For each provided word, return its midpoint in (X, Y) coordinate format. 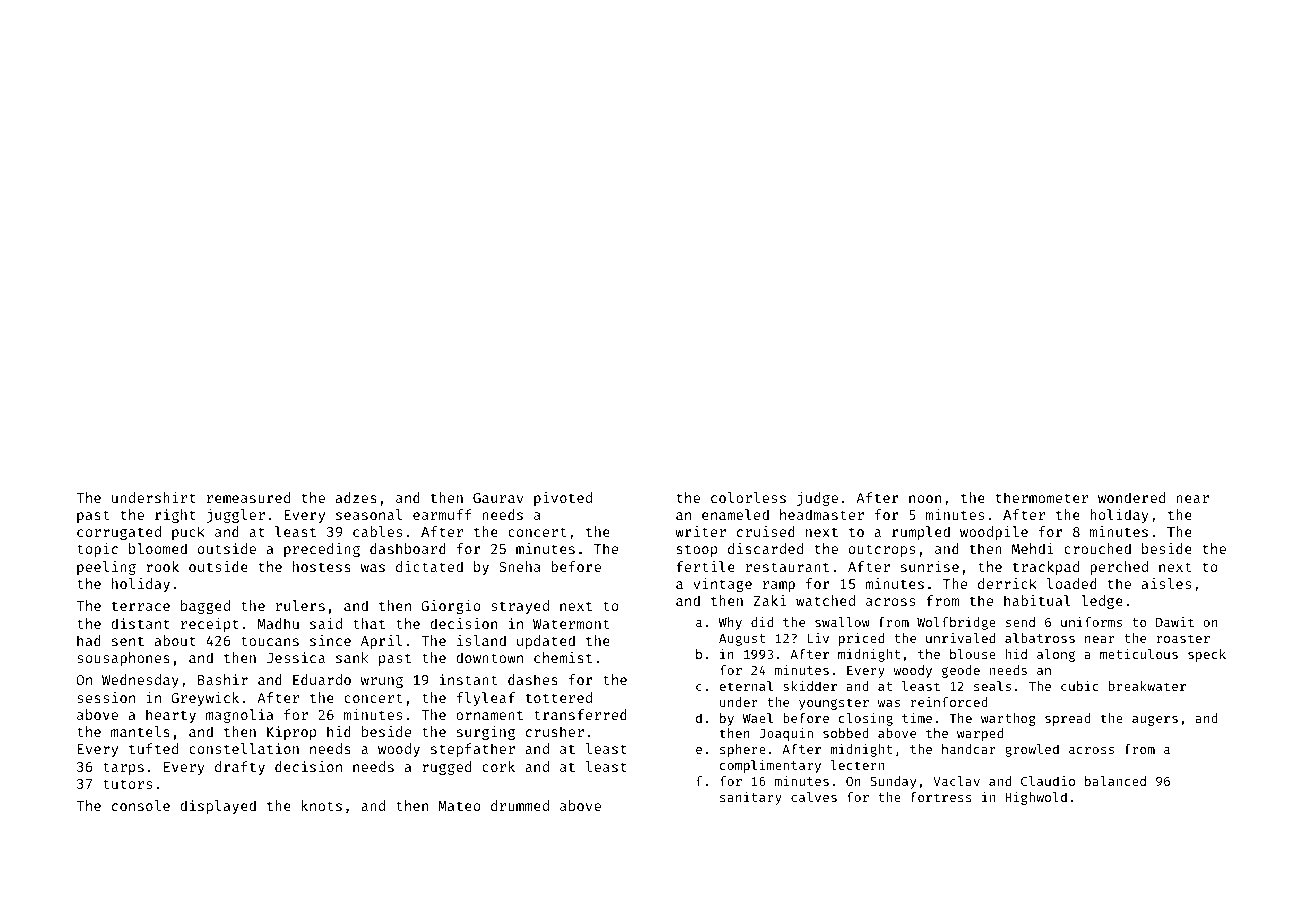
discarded (765, 548)
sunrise (930, 566)
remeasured (248, 497)
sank (352, 657)
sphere (743, 750)
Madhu (278, 623)
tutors (127, 784)
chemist (563, 657)
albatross (1040, 638)
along (1056, 655)
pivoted (563, 499)
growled (1032, 750)
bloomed (158, 548)
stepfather (473, 750)
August (742, 640)
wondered (1131, 497)
